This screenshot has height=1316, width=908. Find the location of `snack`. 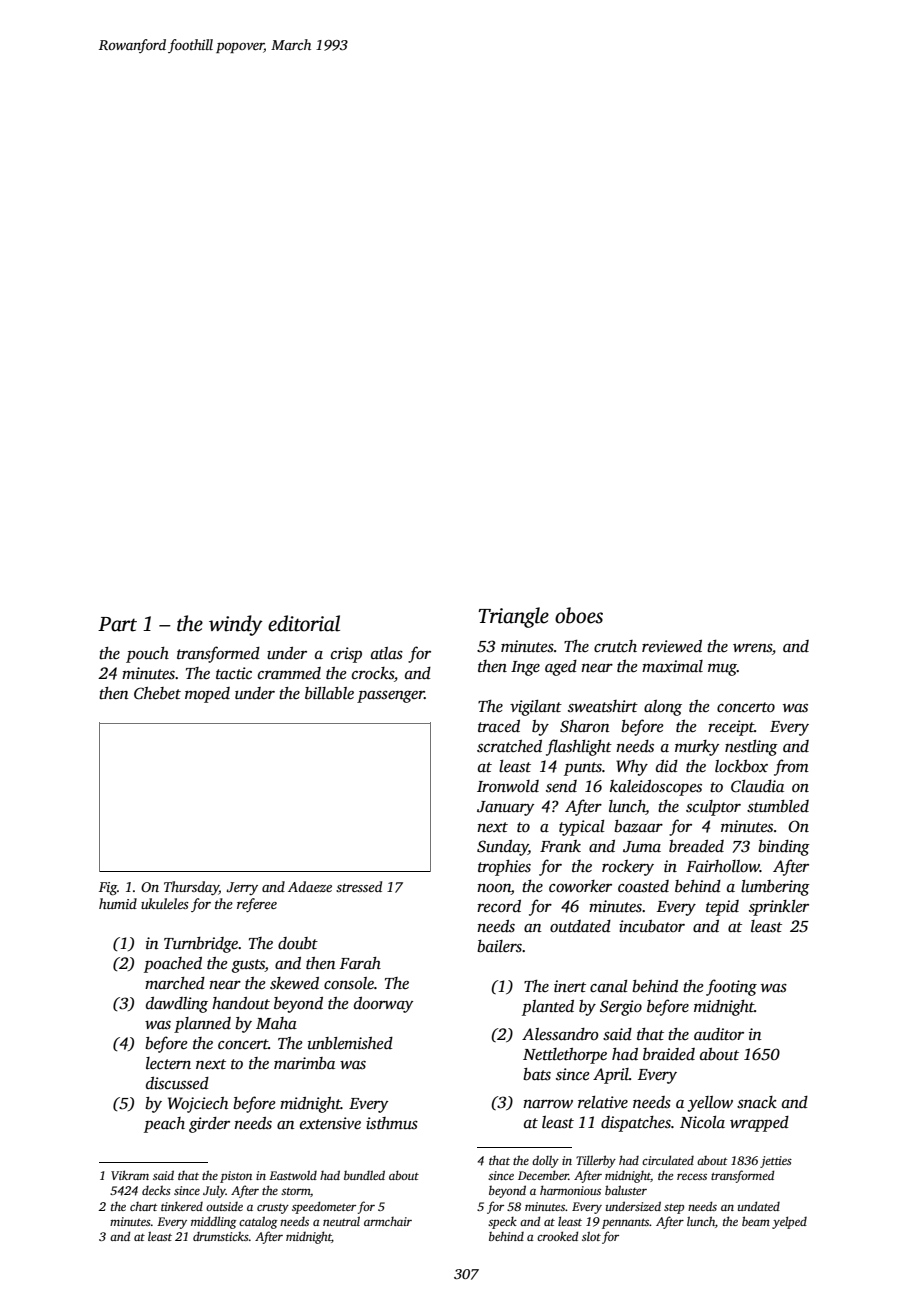

snack is located at coordinates (757, 1102).
